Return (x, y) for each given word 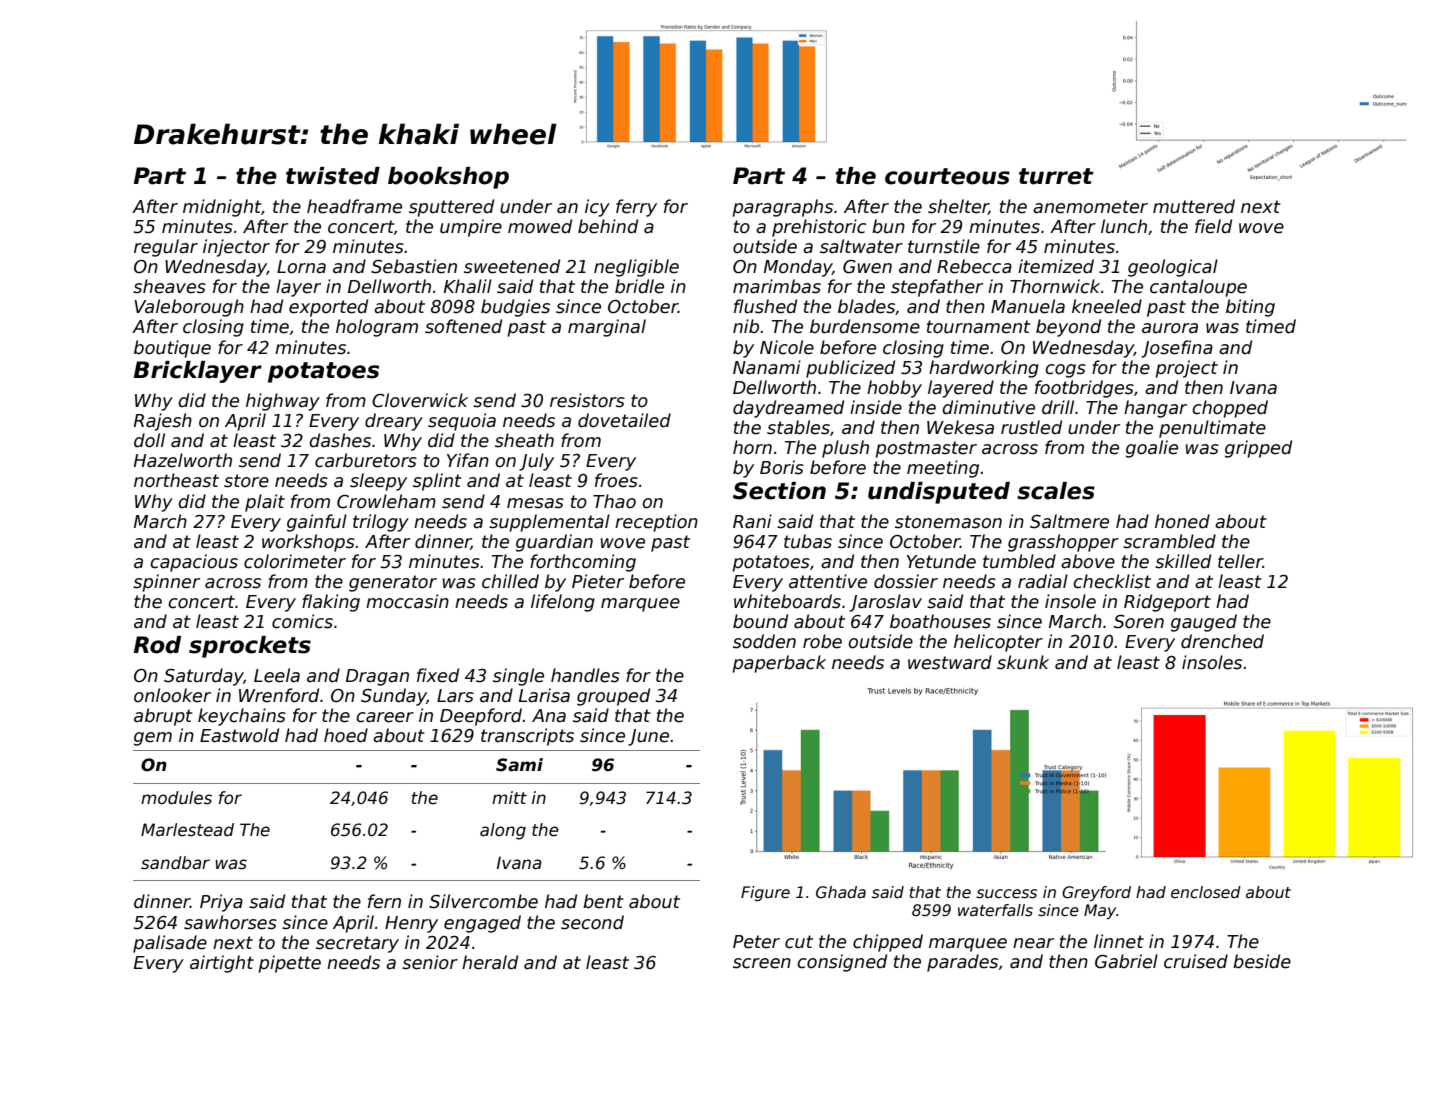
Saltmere (1069, 521)
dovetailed (624, 420)
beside (1262, 961)
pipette (289, 964)
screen (762, 963)
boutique (172, 349)
